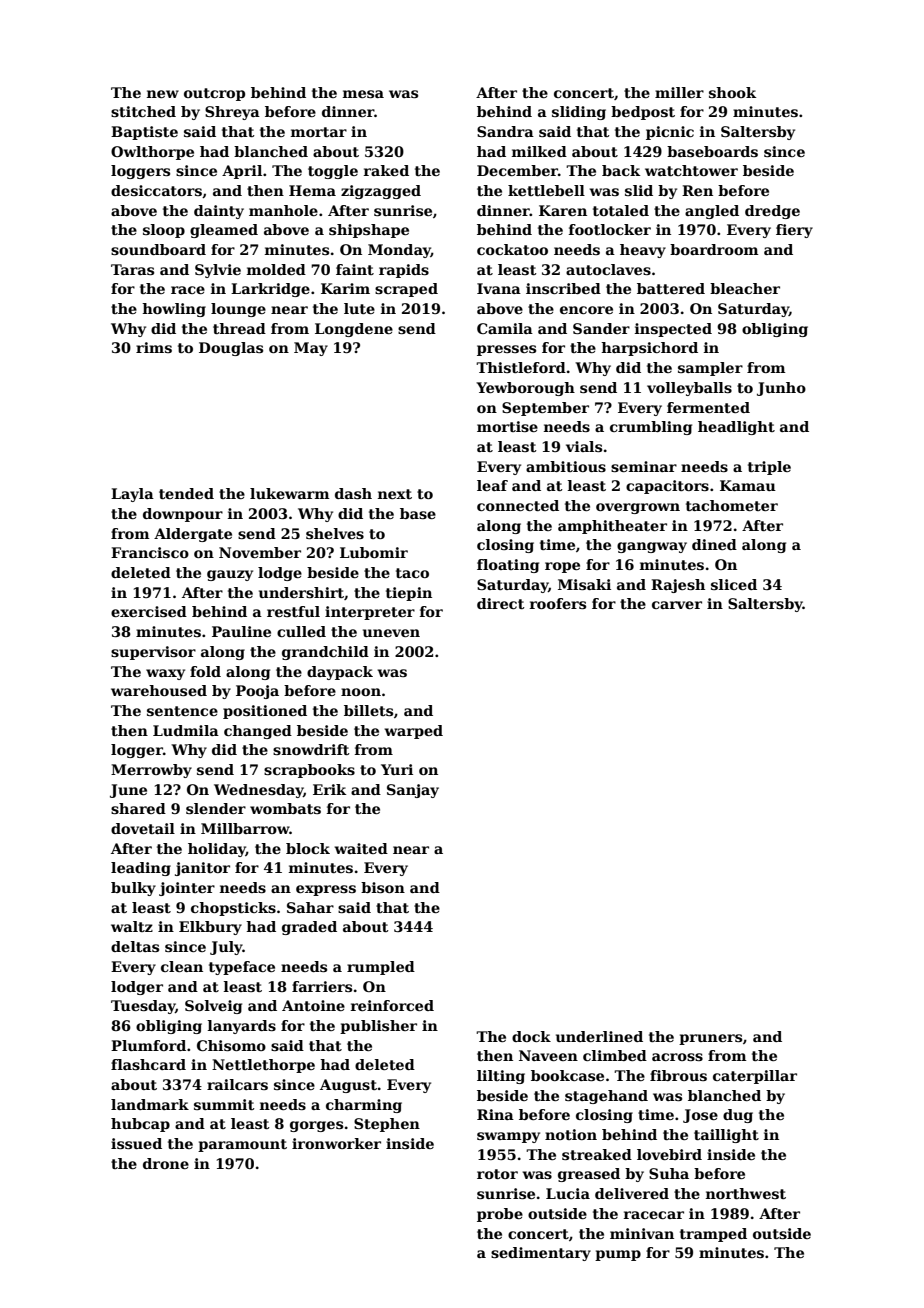 The image size is (924, 1308). I want to click on issued, so click(136, 1143).
